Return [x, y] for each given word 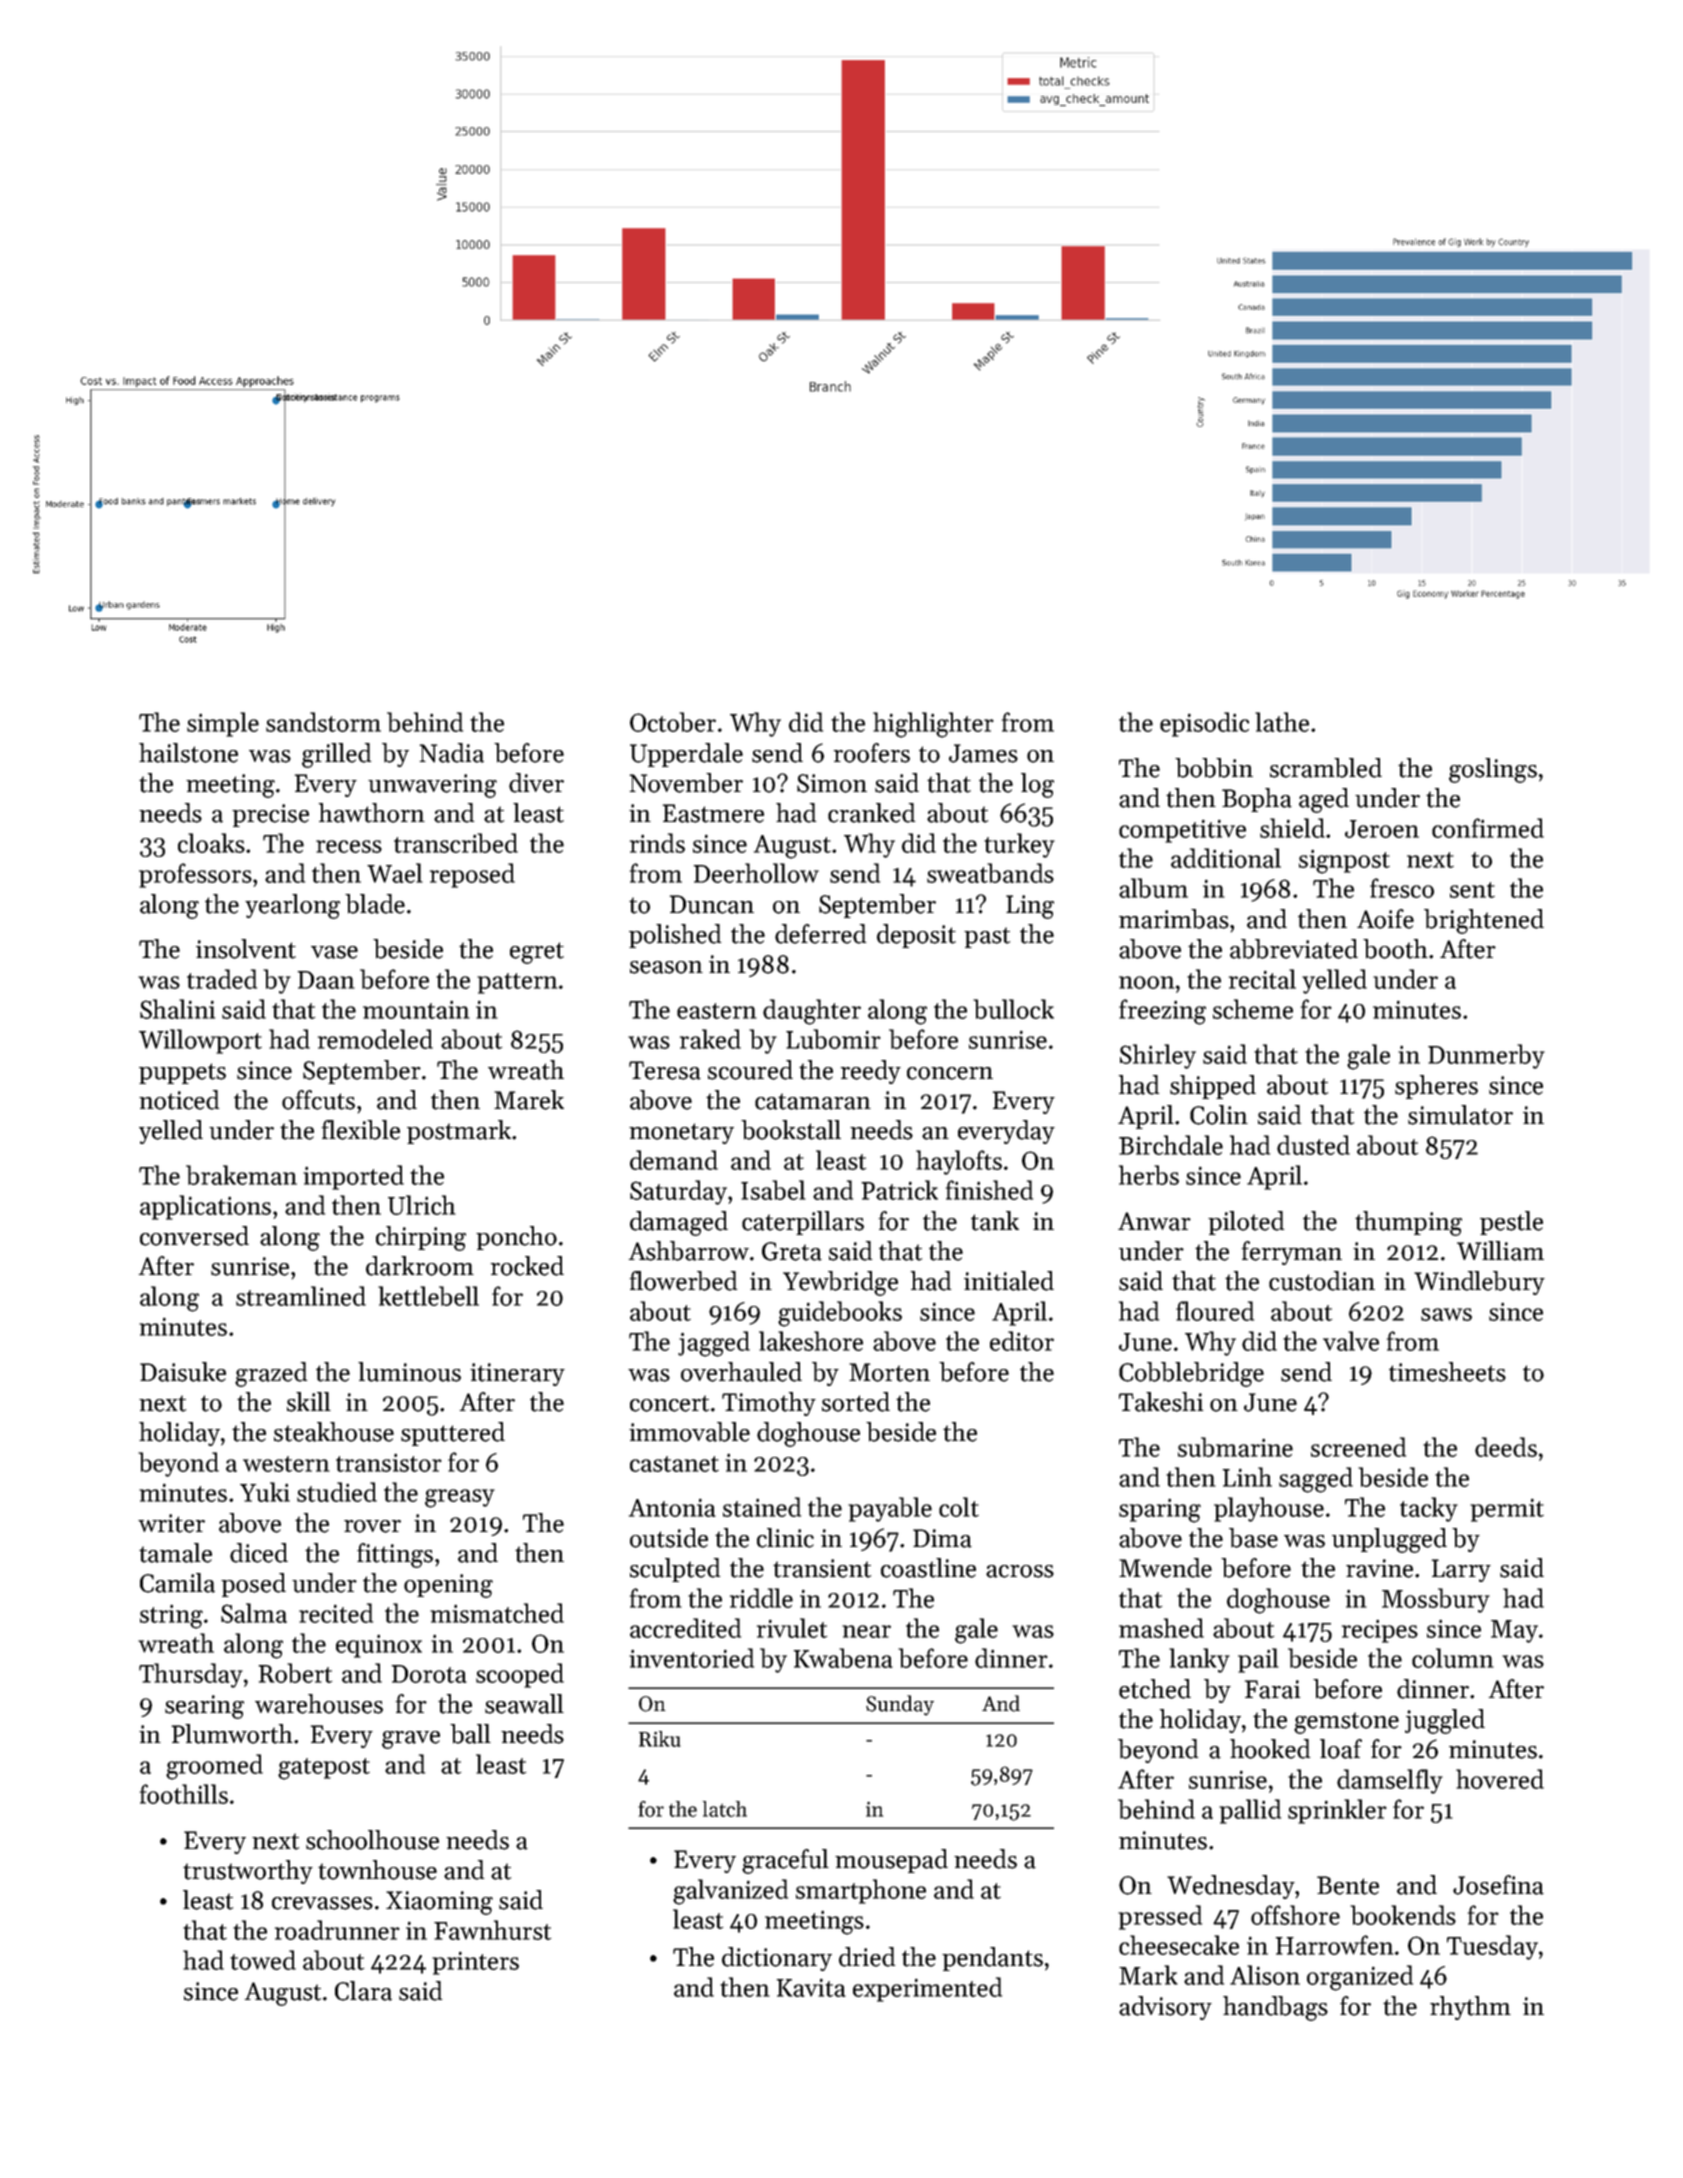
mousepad [891, 1861]
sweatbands [990, 873]
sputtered [453, 1434]
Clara [363, 1991]
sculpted [675, 1570]
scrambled [1326, 768]
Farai [1272, 1689]
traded [222, 979]
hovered [1500, 1779]
